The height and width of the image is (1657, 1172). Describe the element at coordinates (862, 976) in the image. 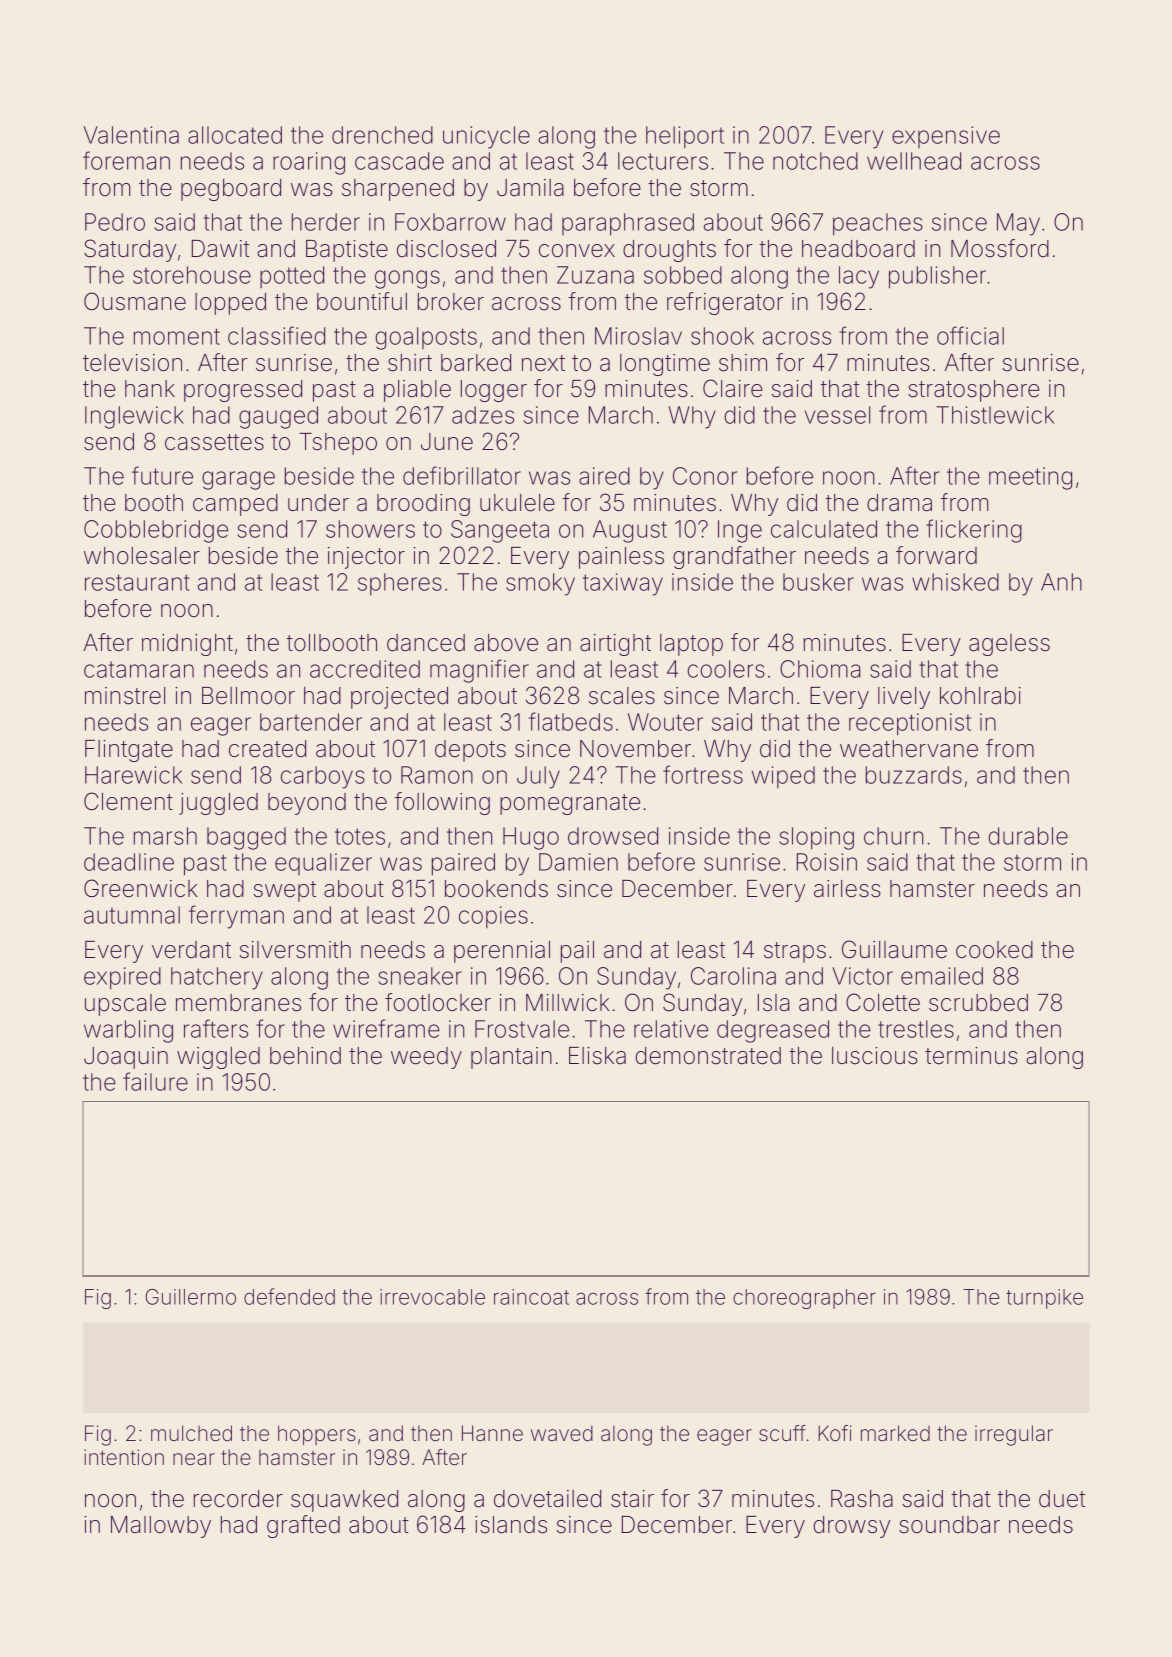

I see `Victor` at that location.
